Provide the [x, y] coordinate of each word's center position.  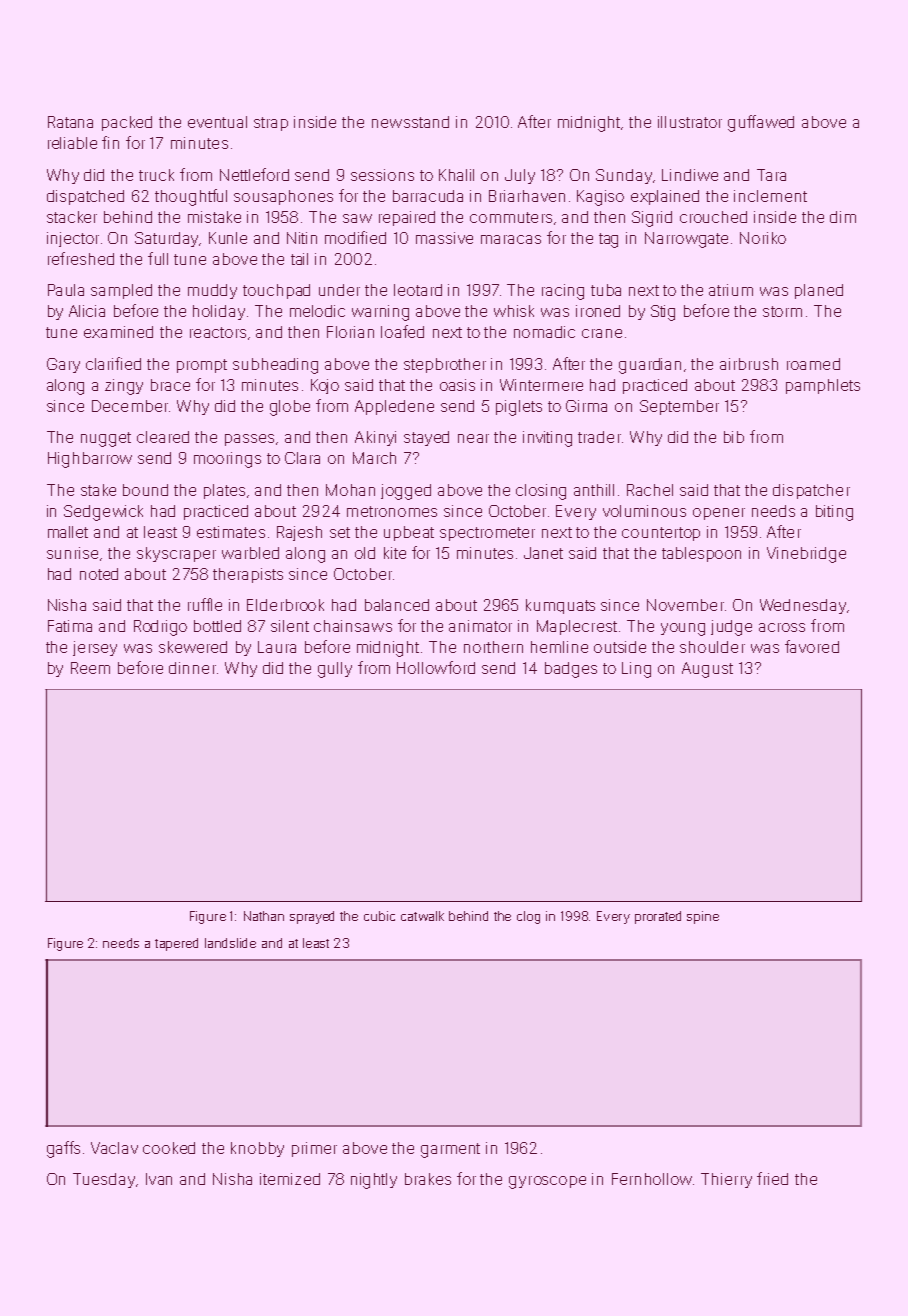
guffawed [761, 123]
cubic [379, 916]
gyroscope [547, 1182]
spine [703, 917]
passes [249, 440]
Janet [543, 553]
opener [719, 514]
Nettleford [254, 174]
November [685, 605]
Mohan [350, 490]
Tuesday [104, 1180]
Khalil [456, 175]
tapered [176, 944]
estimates [231, 532]
